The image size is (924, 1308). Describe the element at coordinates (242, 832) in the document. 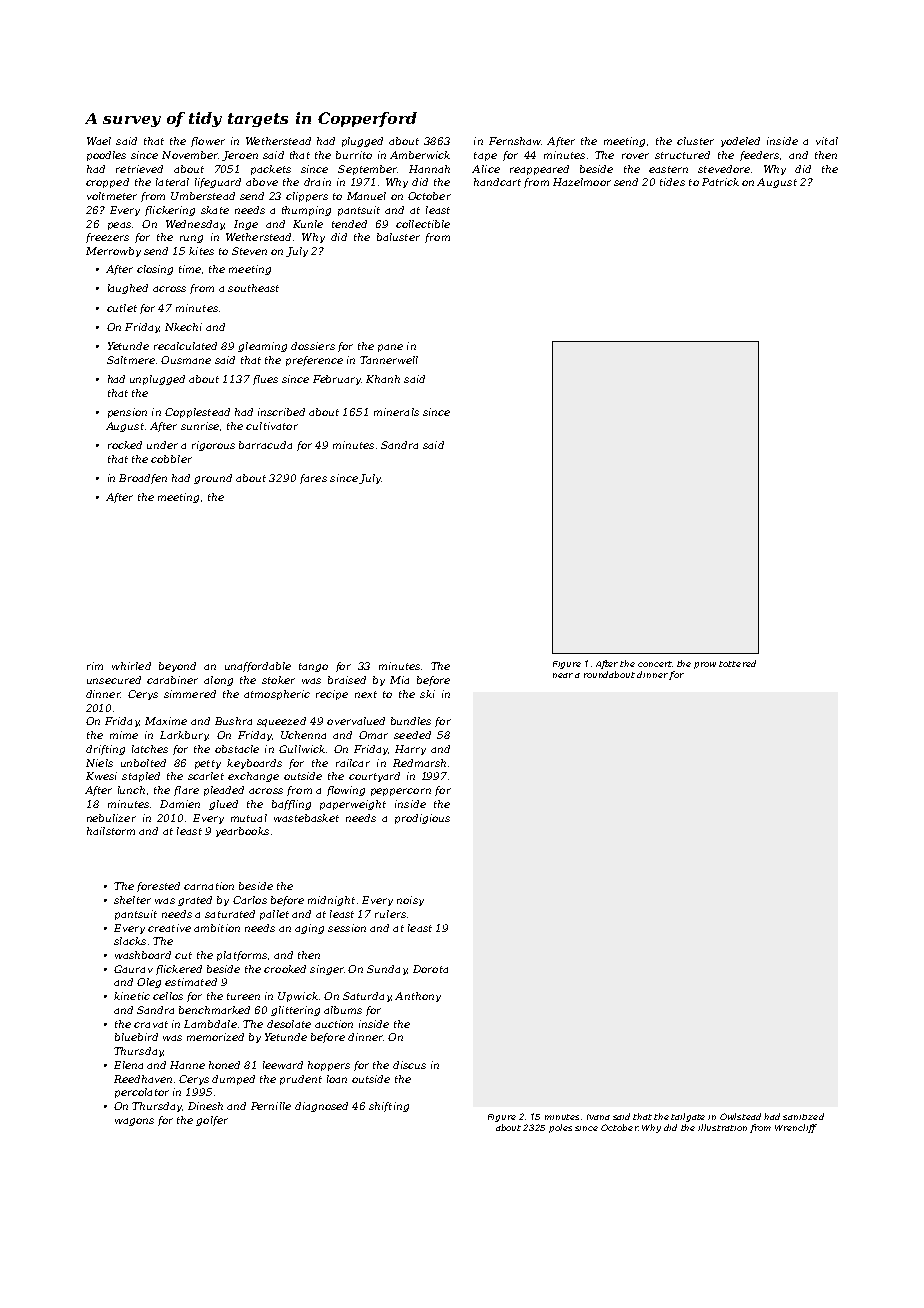

I see `yearbooks` at that location.
